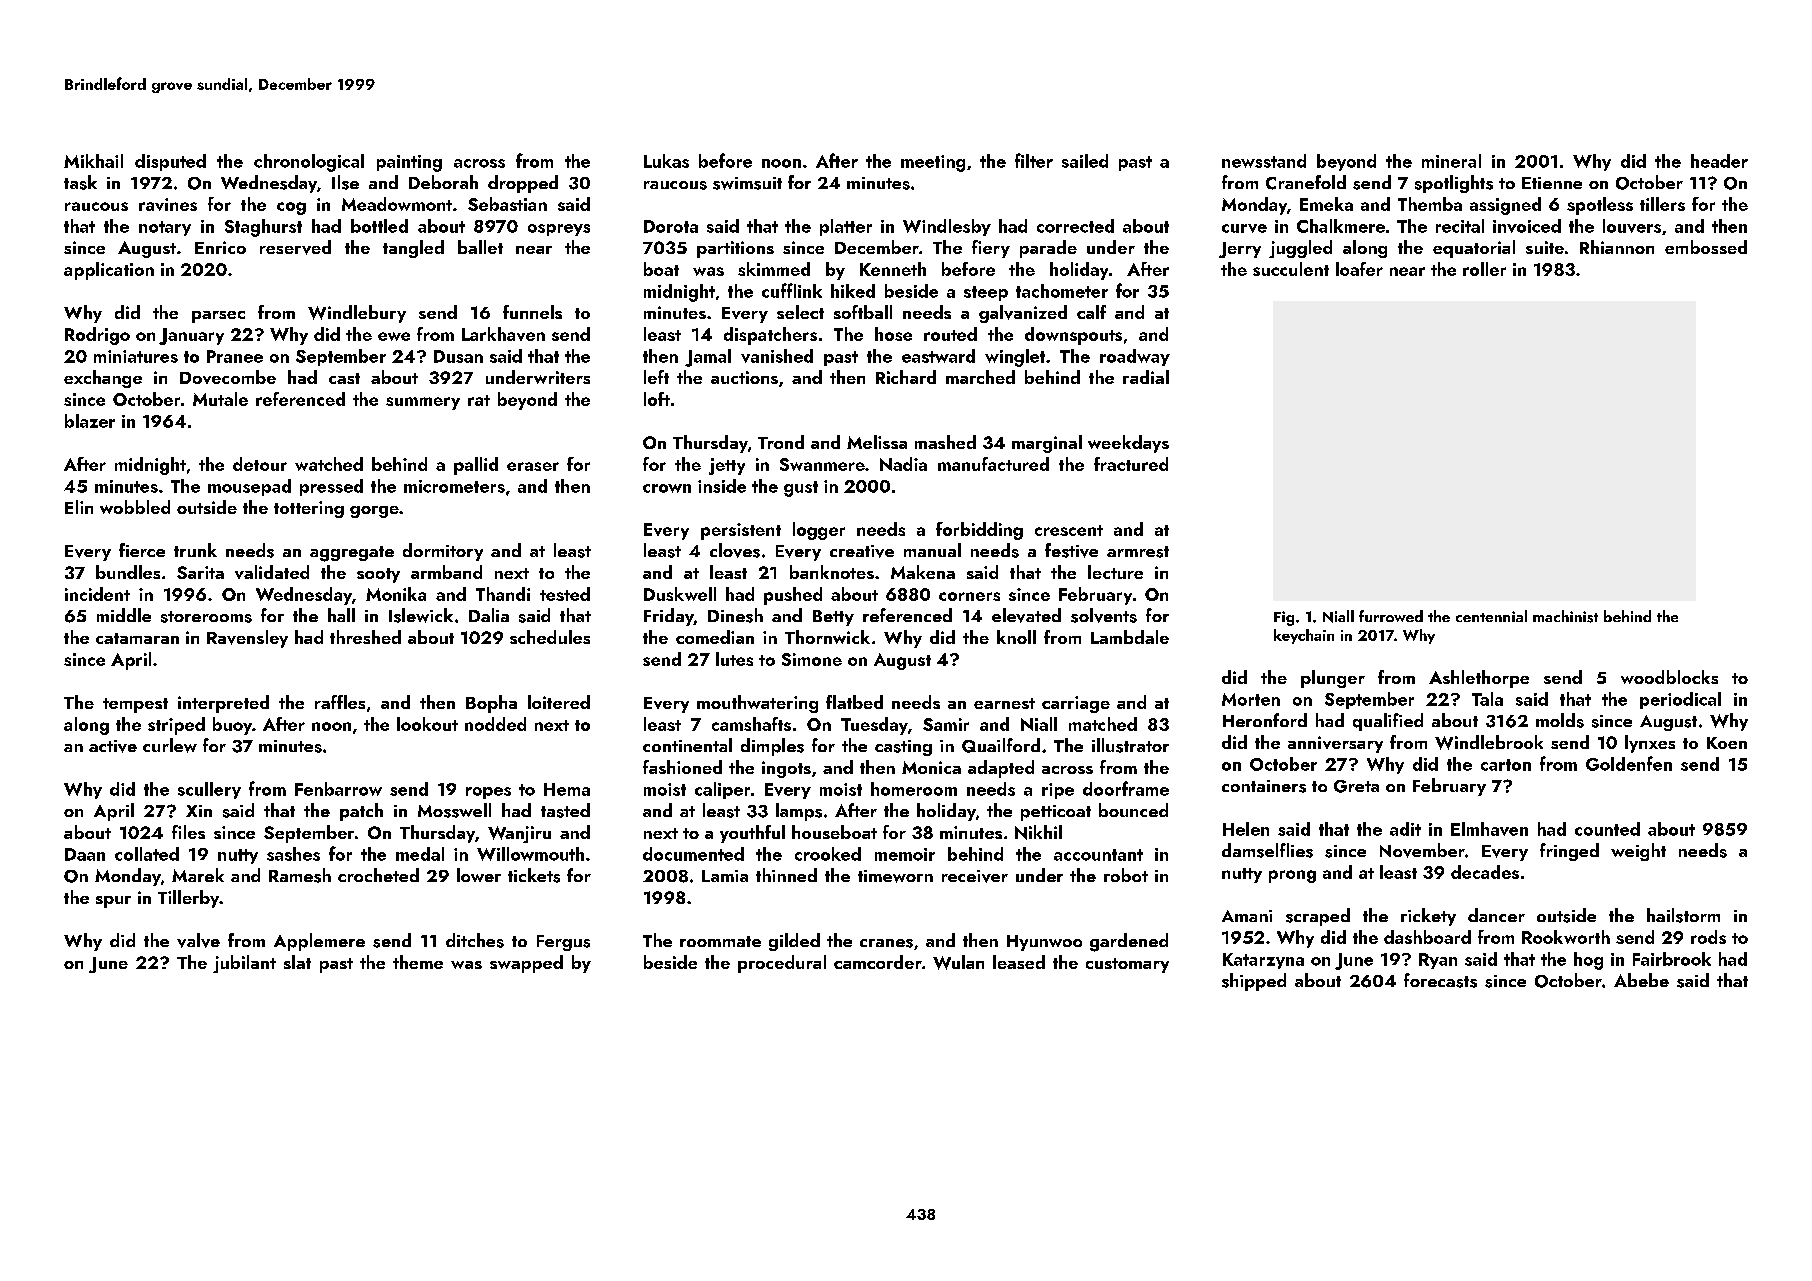 The width and height of the screenshot is (1812, 1281). Describe the element at coordinates (480, 247) in the screenshot. I see `ballet` at that location.
